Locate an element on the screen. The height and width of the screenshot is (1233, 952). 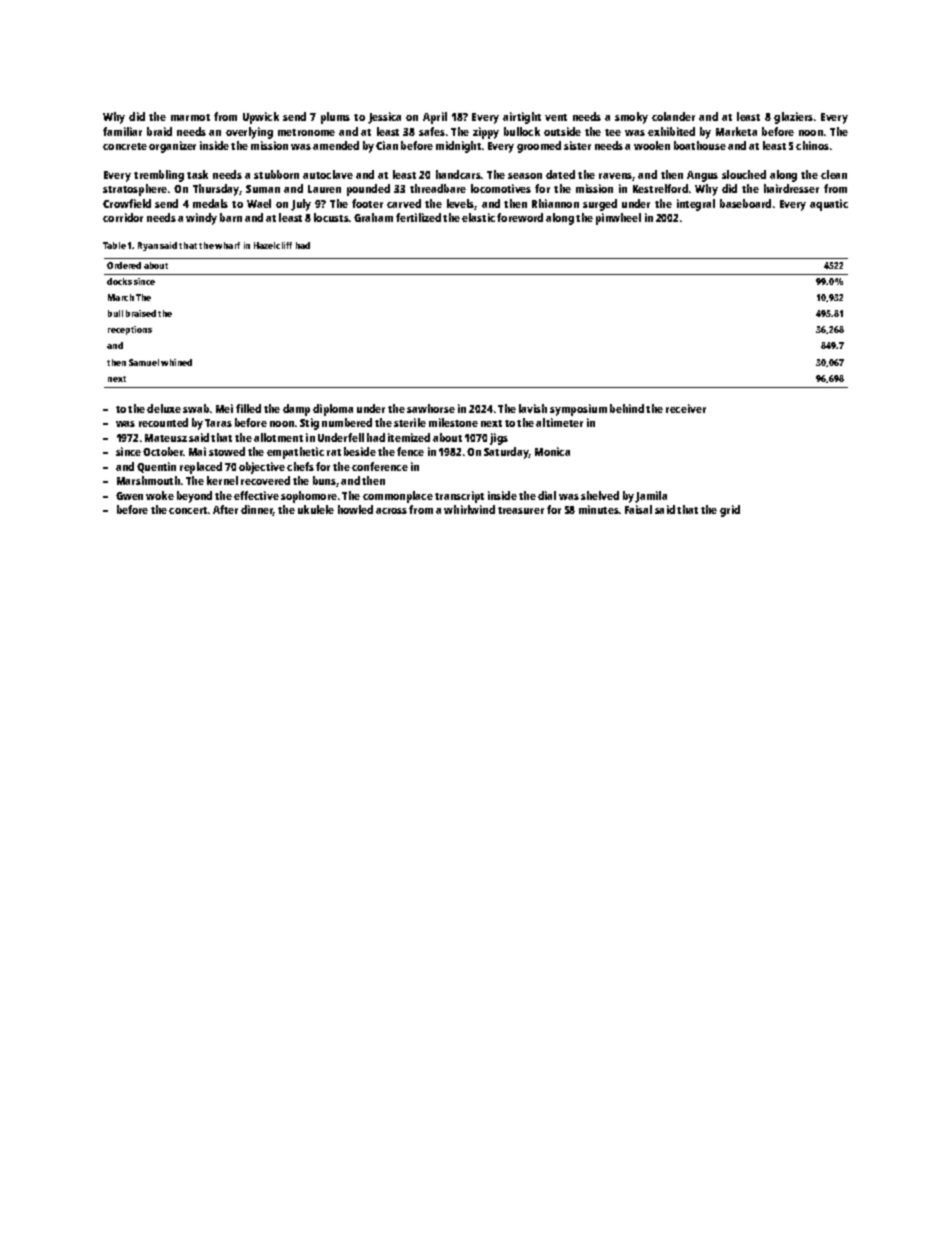
Taras is located at coordinates (218, 423).
